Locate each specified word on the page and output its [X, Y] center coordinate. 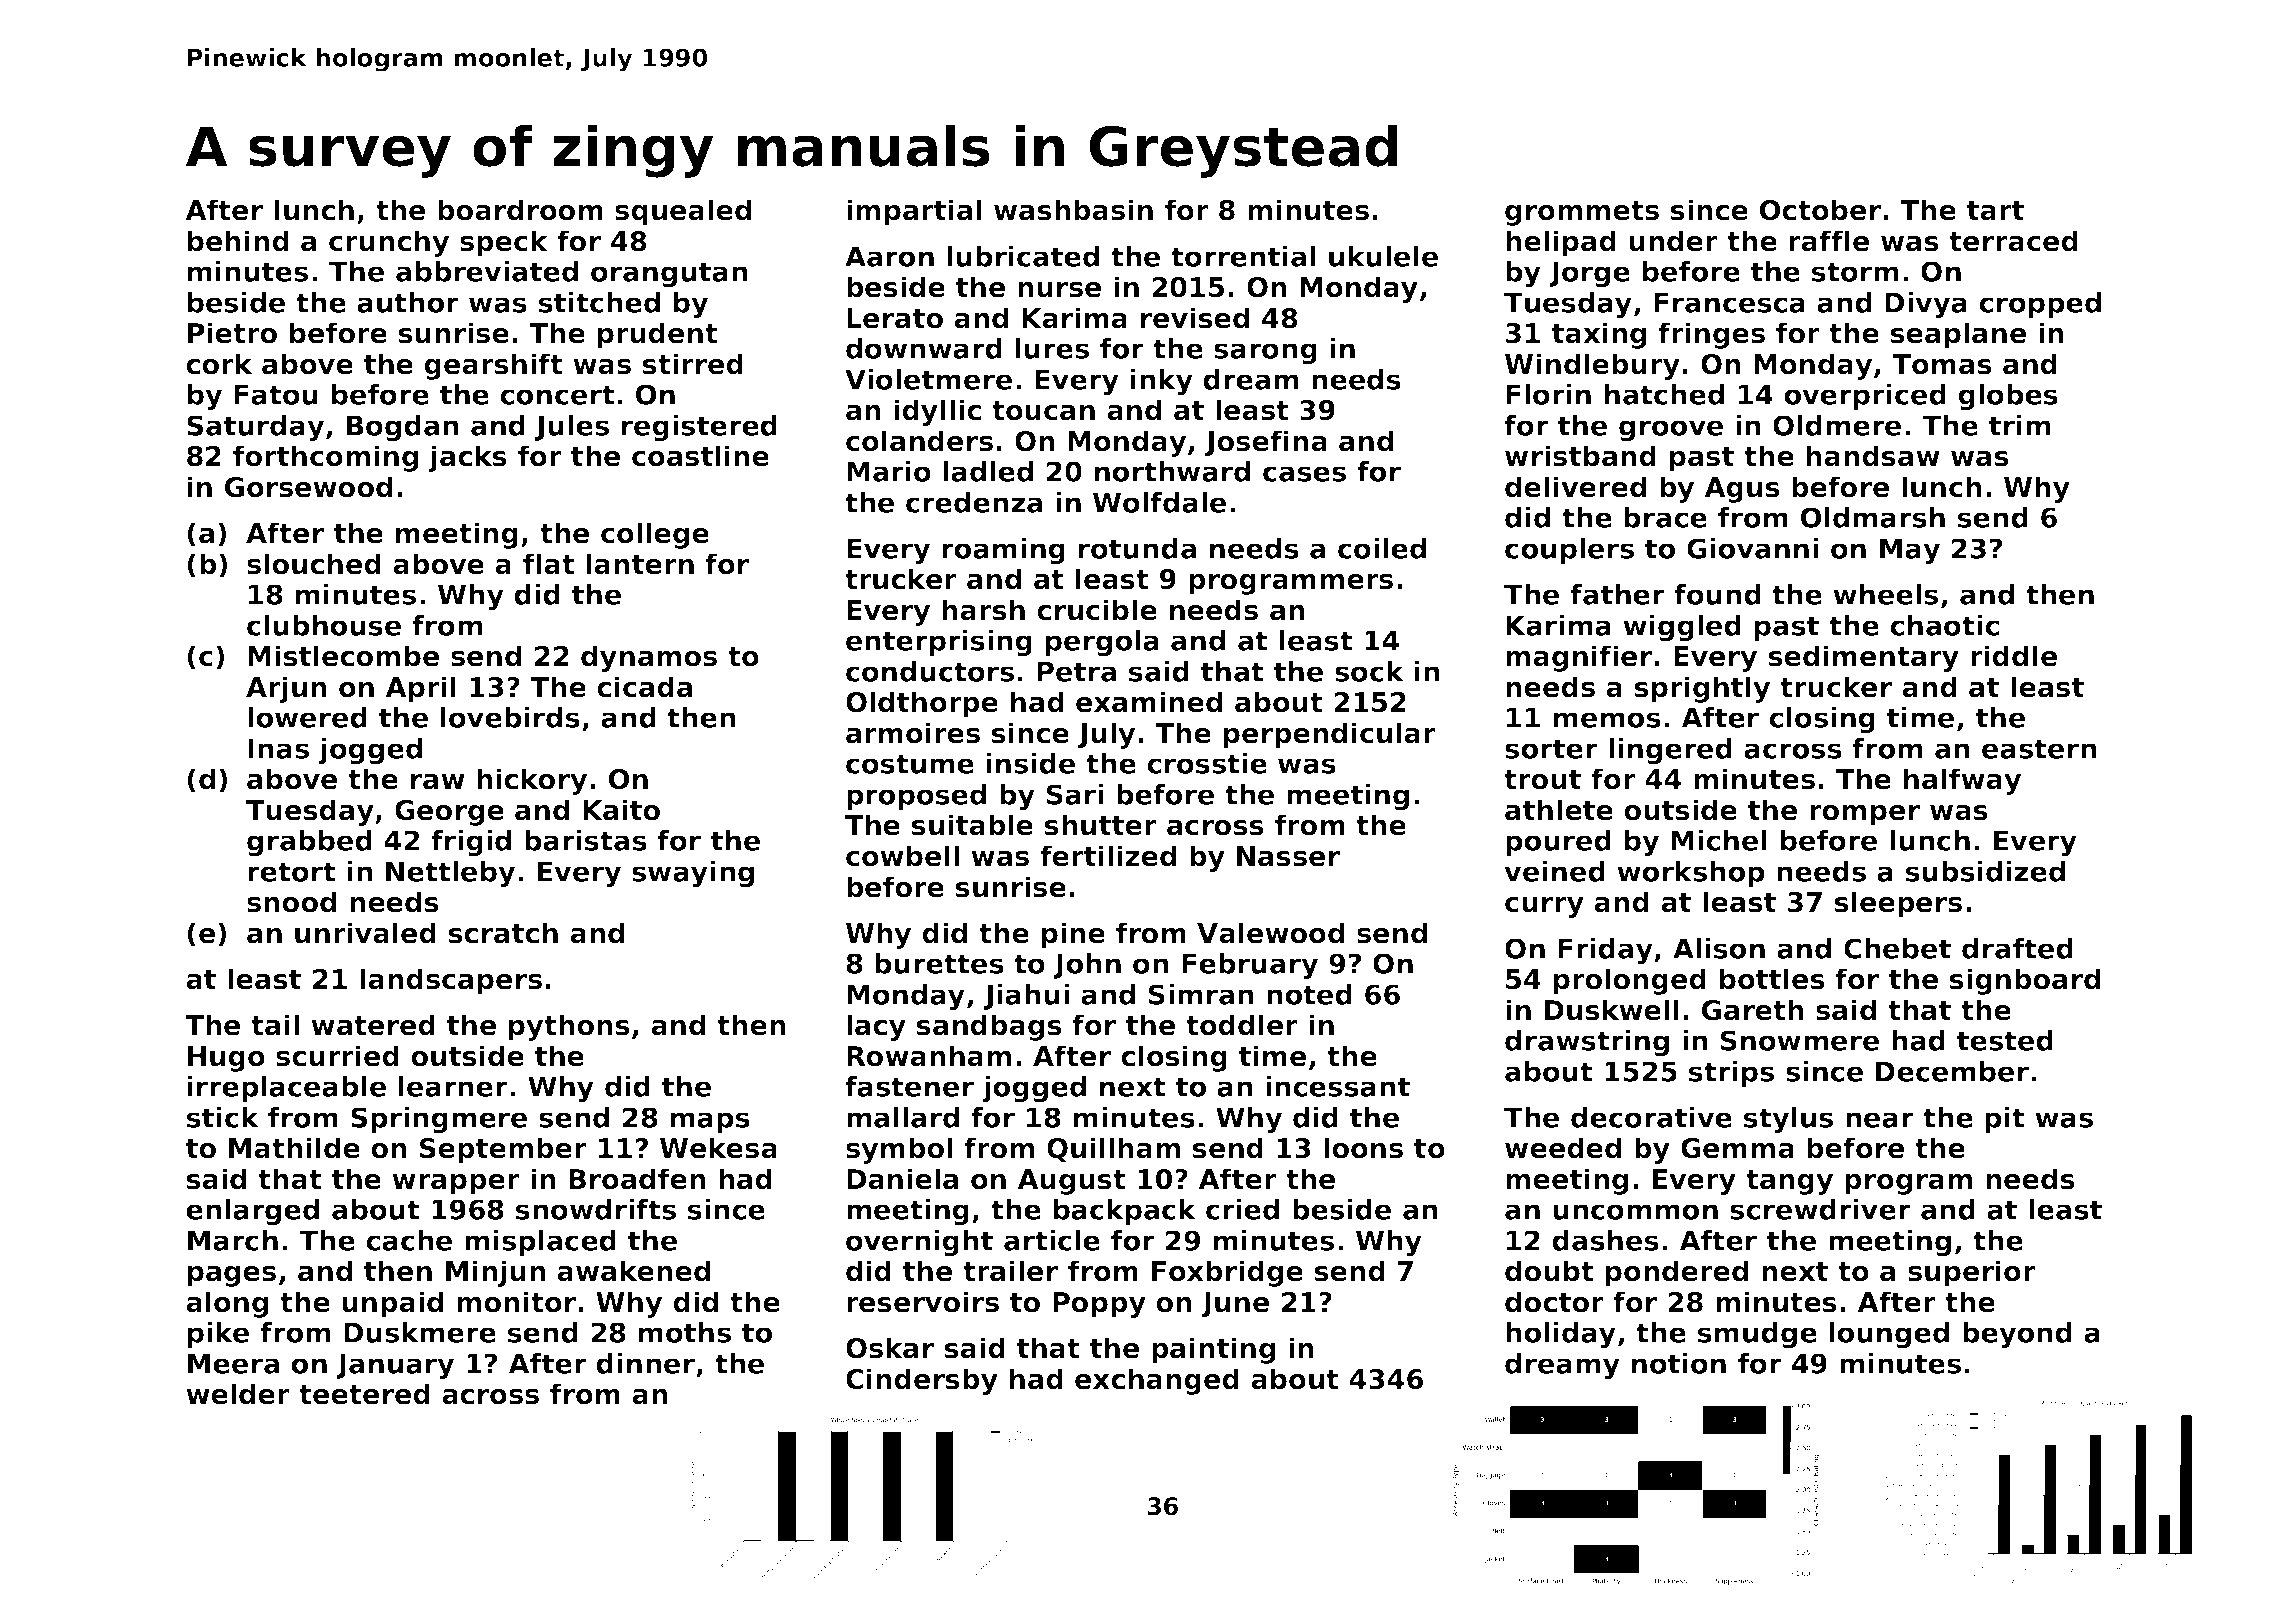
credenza [974, 502]
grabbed [309, 843]
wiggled [1682, 628]
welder [238, 1394]
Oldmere [1837, 425]
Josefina [1266, 443]
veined [1554, 871]
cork [219, 364]
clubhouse [324, 625]
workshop [1691, 874]
